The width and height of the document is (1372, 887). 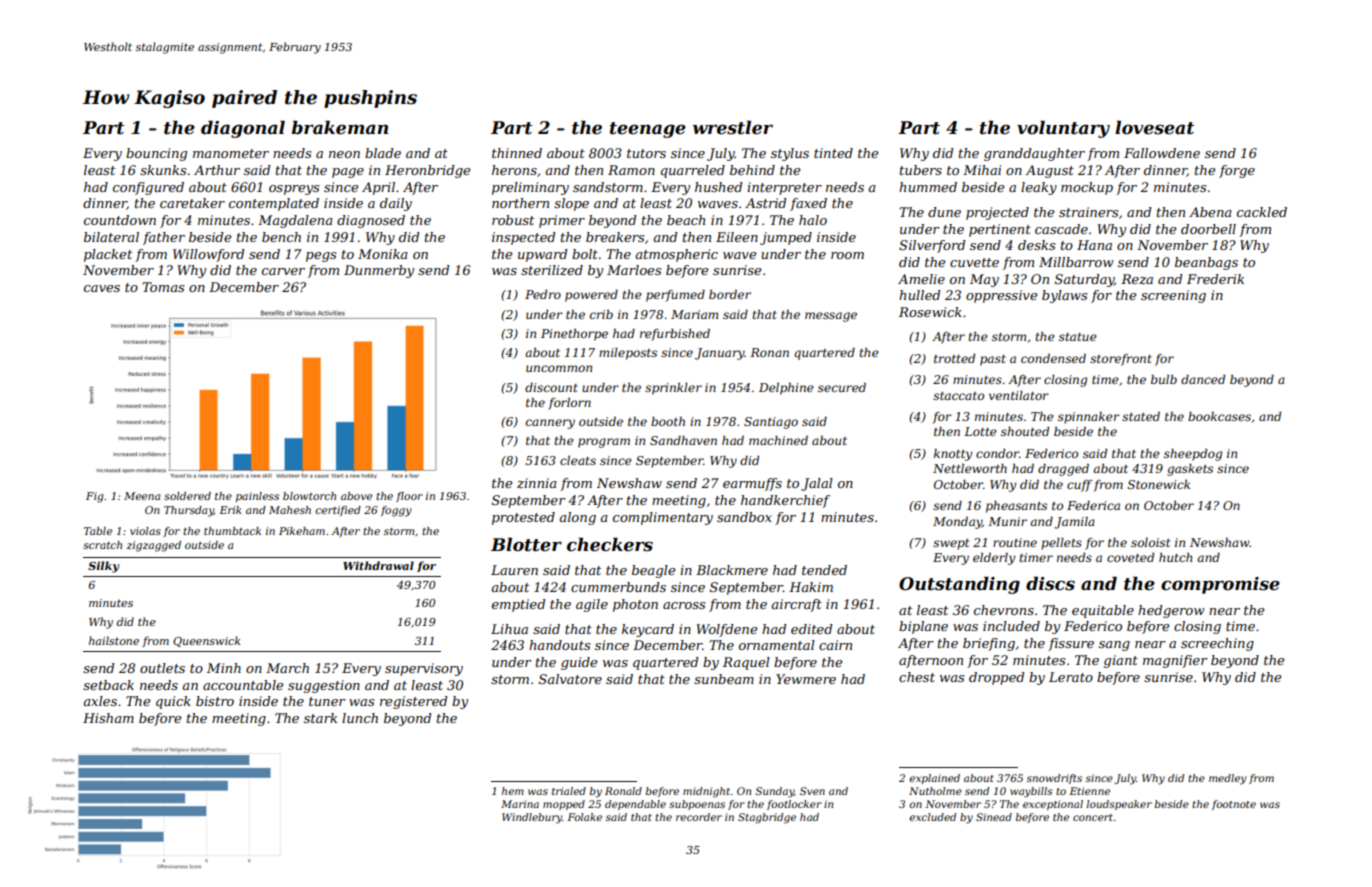 What do you see at coordinates (108, 718) in the document?
I see `Hisham` at bounding box center [108, 718].
